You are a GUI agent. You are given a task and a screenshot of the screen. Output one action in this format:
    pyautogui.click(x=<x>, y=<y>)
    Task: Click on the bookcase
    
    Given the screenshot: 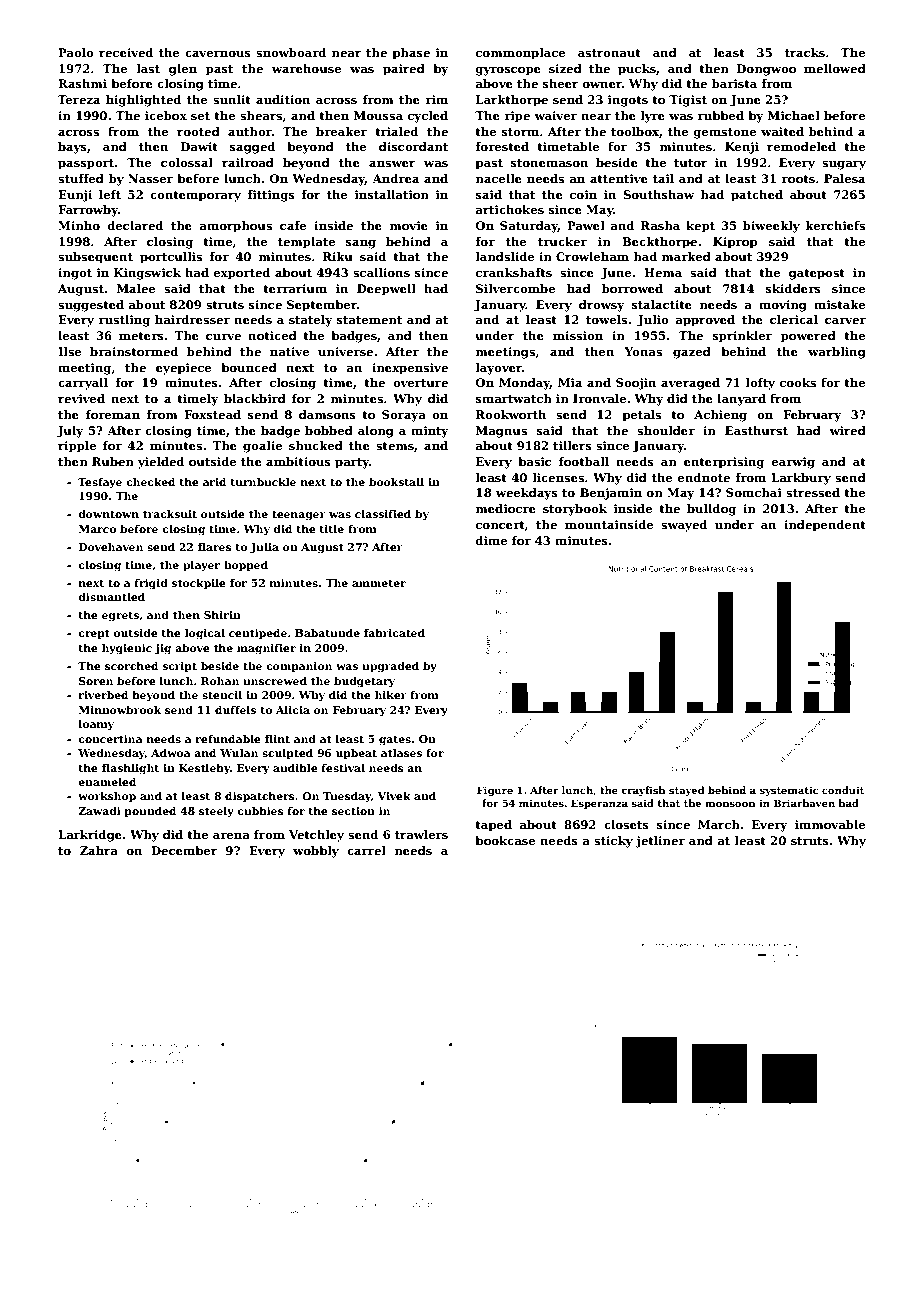 What is the action you would take?
    pyautogui.click(x=505, y=840)
